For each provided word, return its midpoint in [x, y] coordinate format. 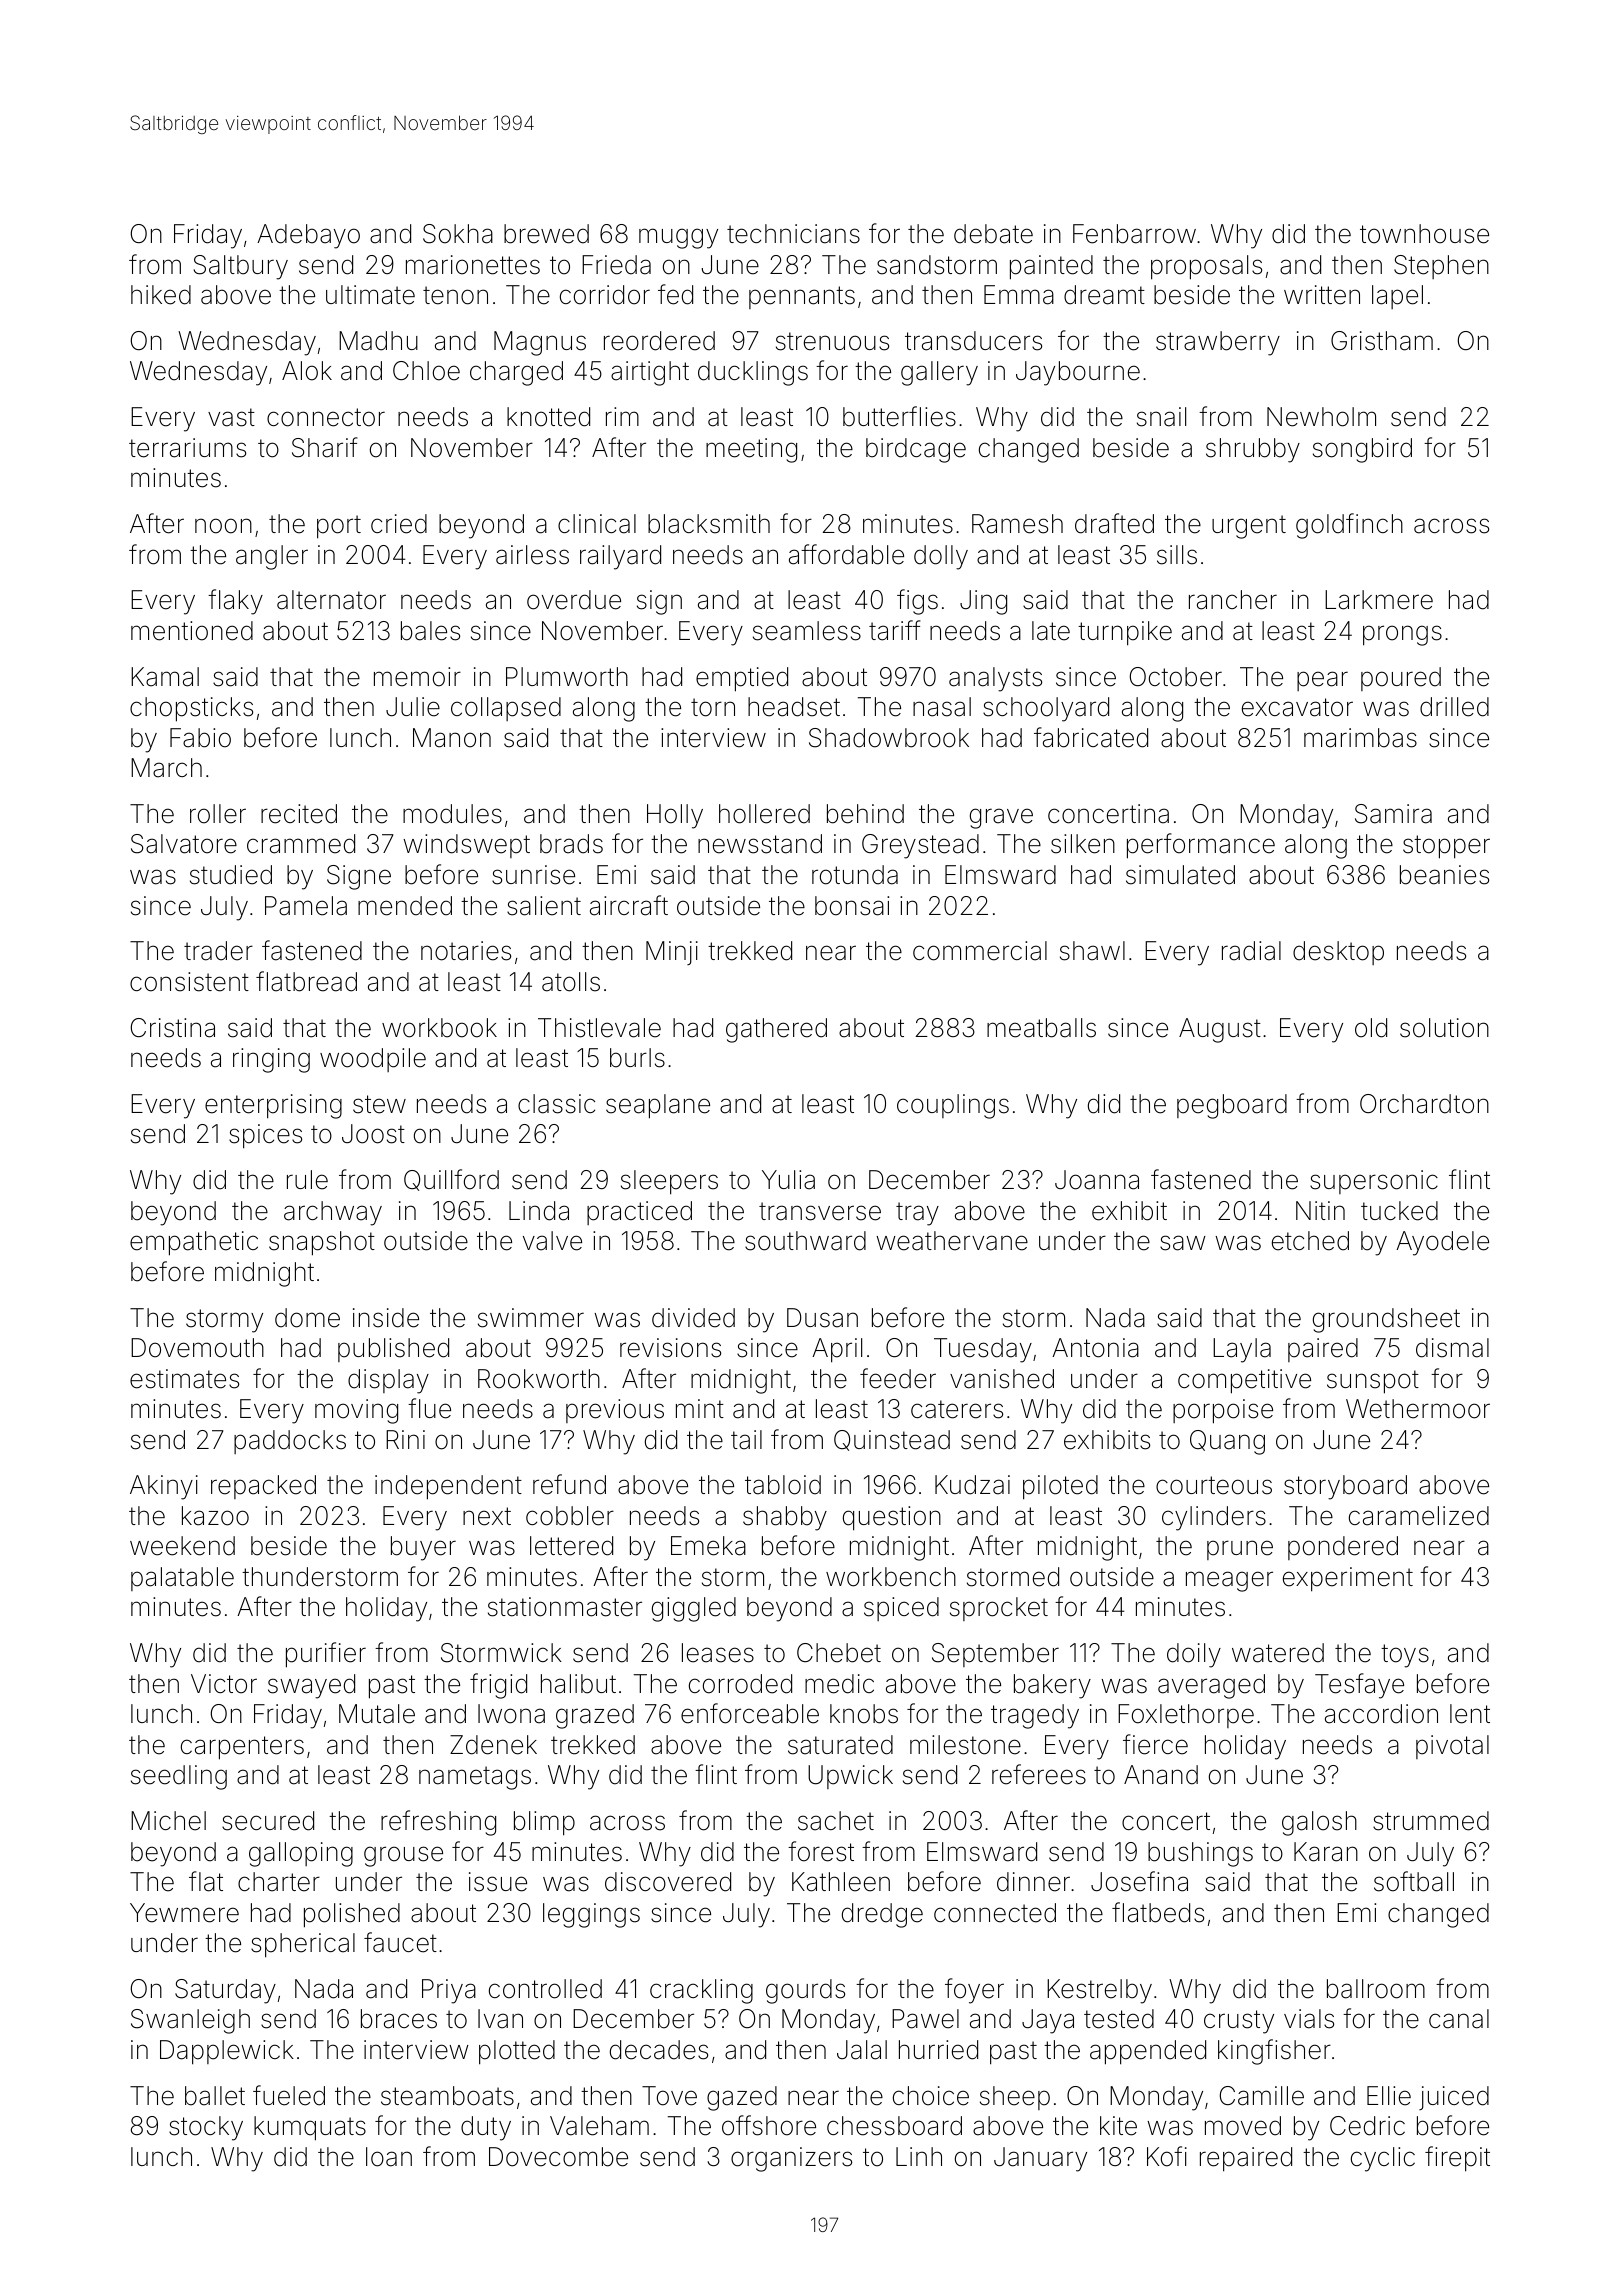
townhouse [1424, 234]
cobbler [570, 1516]
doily [1194, 1655]
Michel [168, 1821]
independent [448, 1487]
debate [993, 234]
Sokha [458, 234]
